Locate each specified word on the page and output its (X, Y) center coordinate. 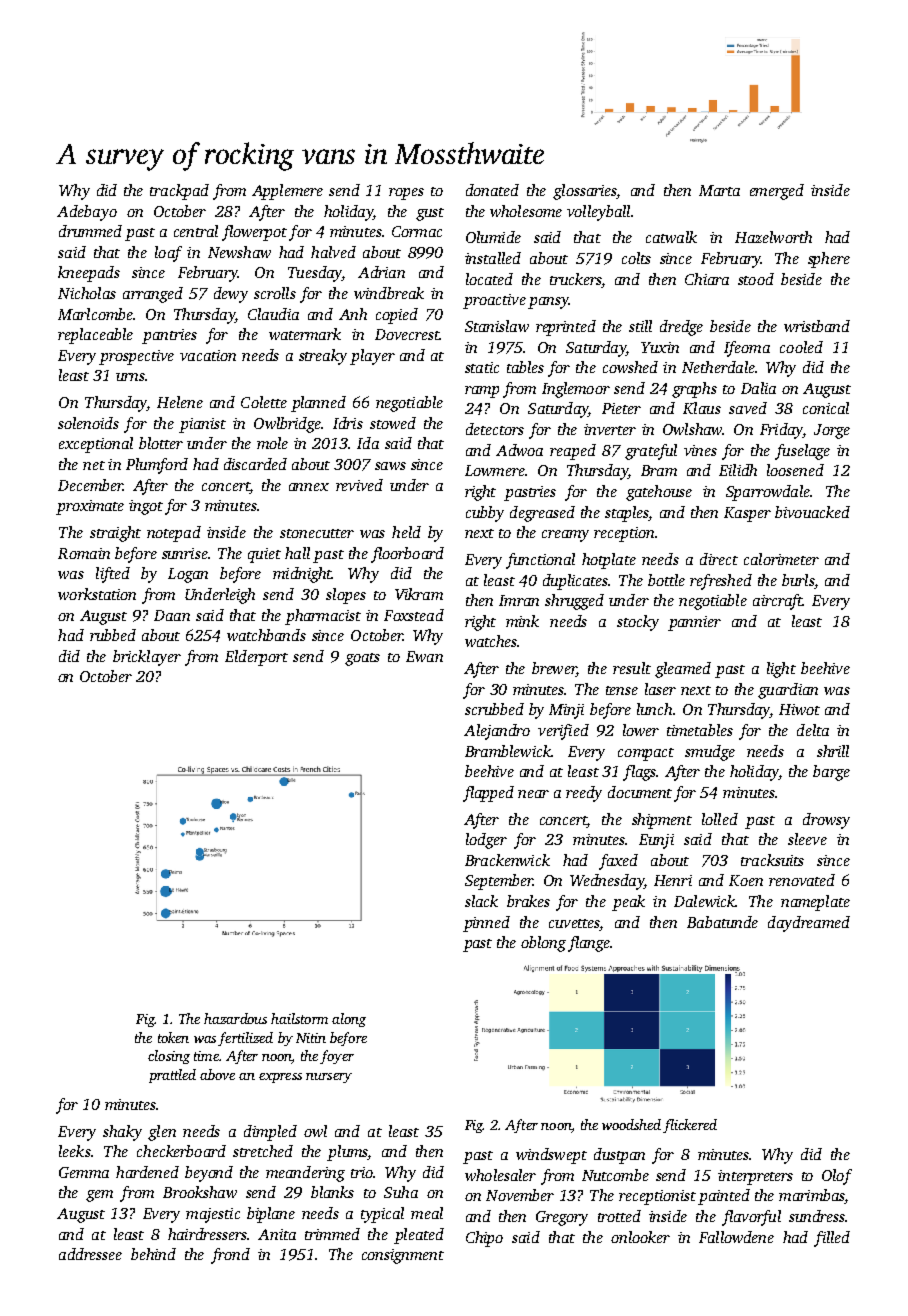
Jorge (832, 431)
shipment (662, 821)
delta (813, 730)
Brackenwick (507, 860)
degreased (542, 514)
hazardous (235, 1018)
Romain (84, 553)
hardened (147, 1172)
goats (362, 659)
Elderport (256, 658)
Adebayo (87, 213)
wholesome (526, 211)
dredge (681, 328)
